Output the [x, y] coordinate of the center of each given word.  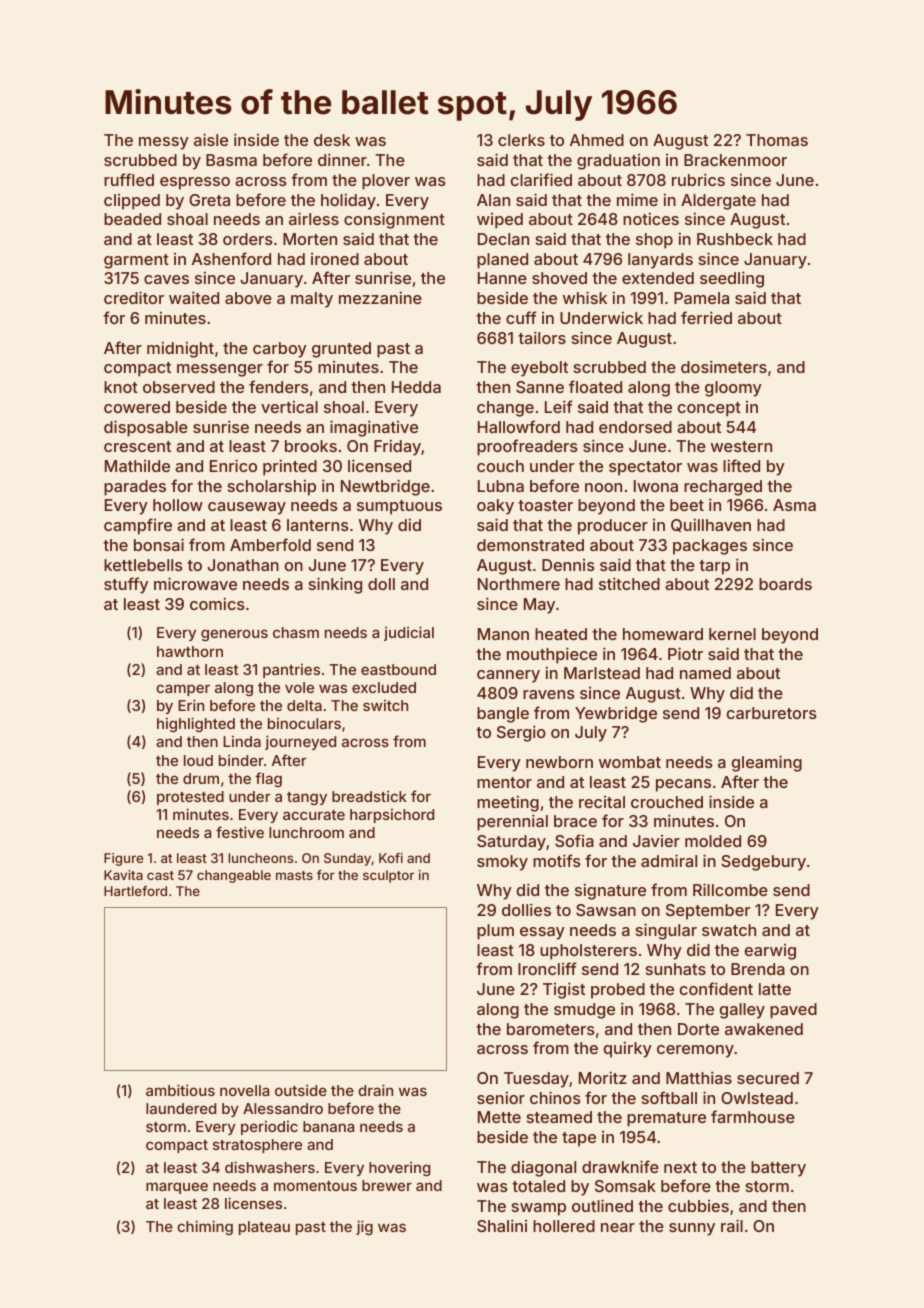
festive [240, 832]
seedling [732, 279]
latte [775, 989]
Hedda [416, 387]
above [248, 298]
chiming [205, 1227]
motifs [557, 860]
